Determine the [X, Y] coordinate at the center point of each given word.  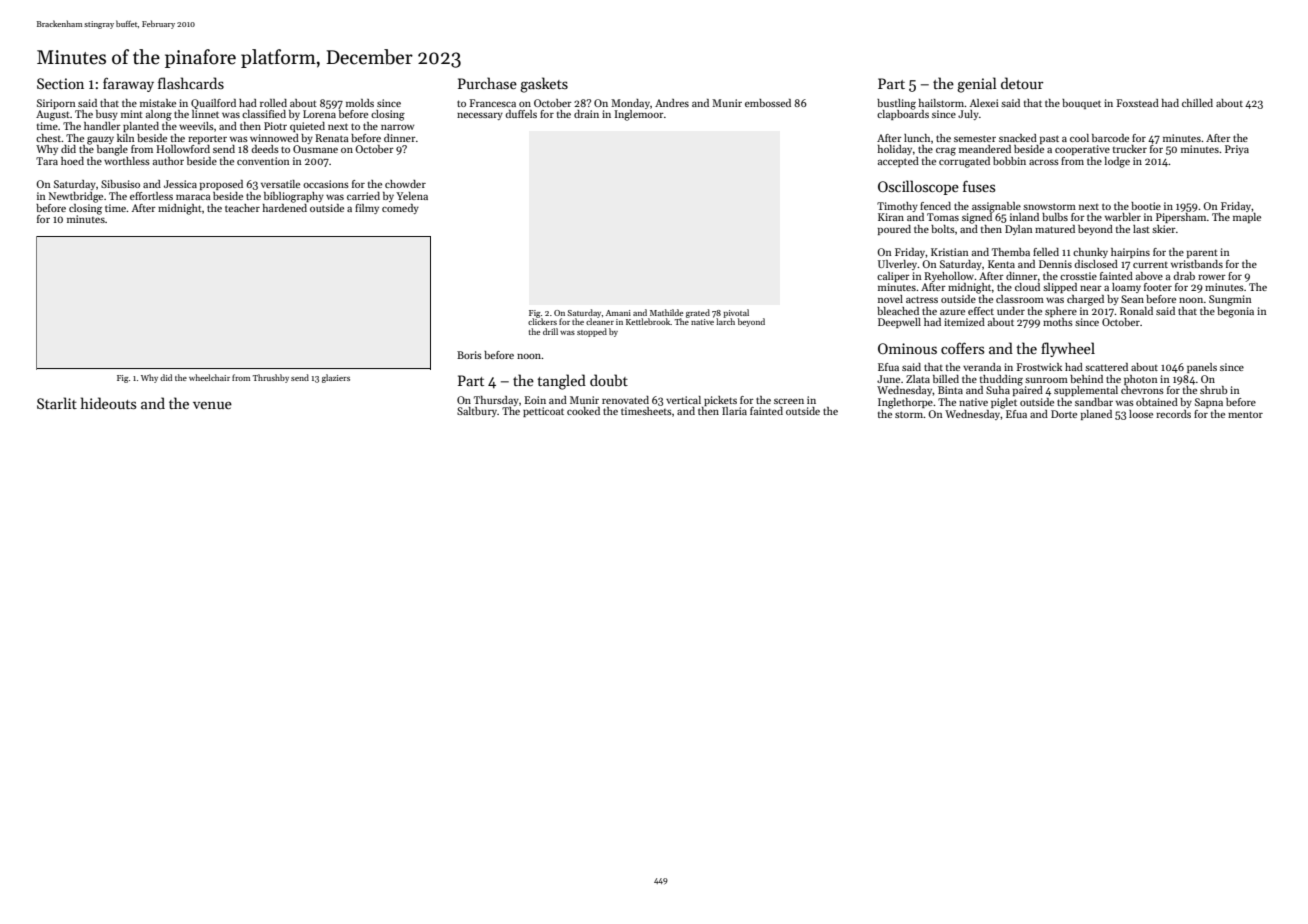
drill [550, 331]
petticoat [543, 412]
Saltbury [477, 412]
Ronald [1136, 311]
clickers [542, 321]
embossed [768, 103]
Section [60, 83]
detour [1022, 83]
